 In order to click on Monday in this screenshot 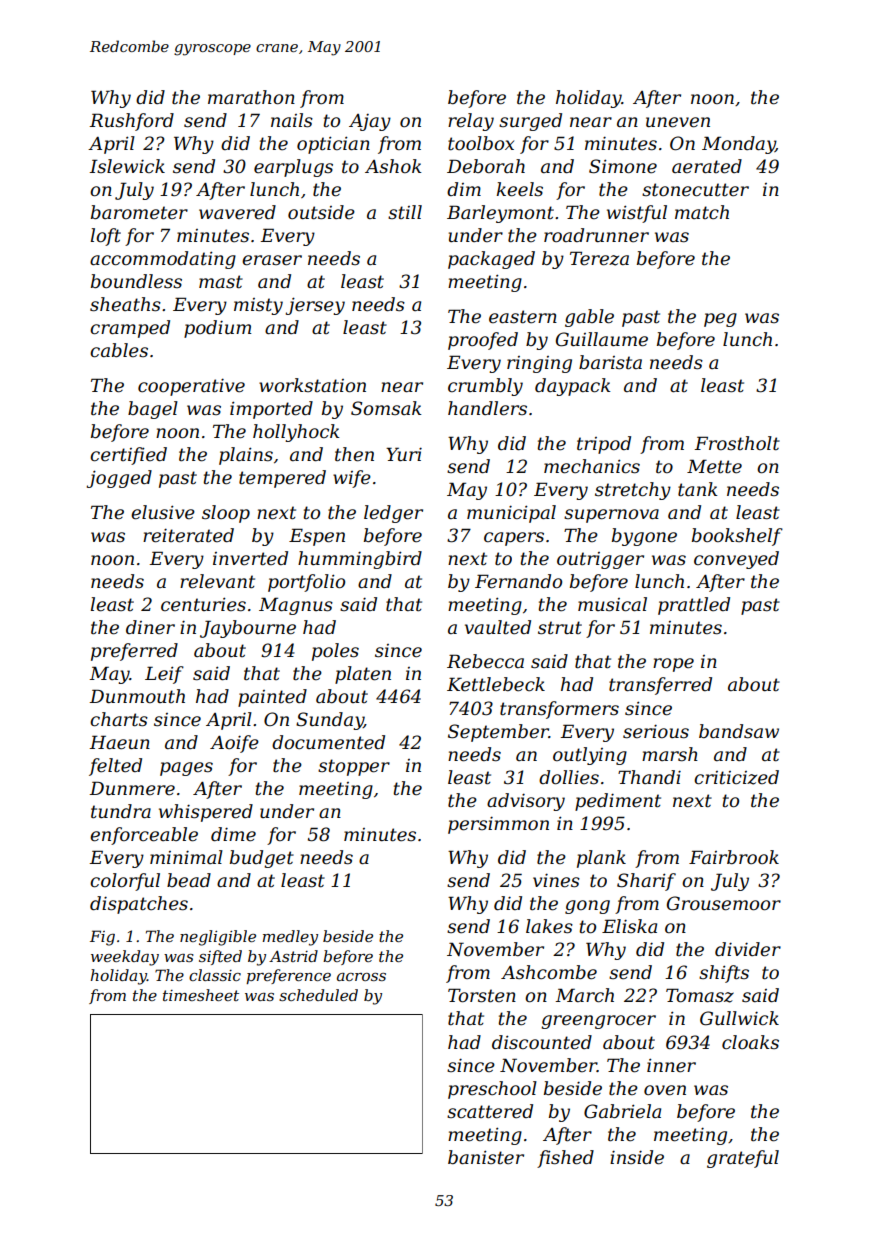, I will do `click(738, 145)`.
